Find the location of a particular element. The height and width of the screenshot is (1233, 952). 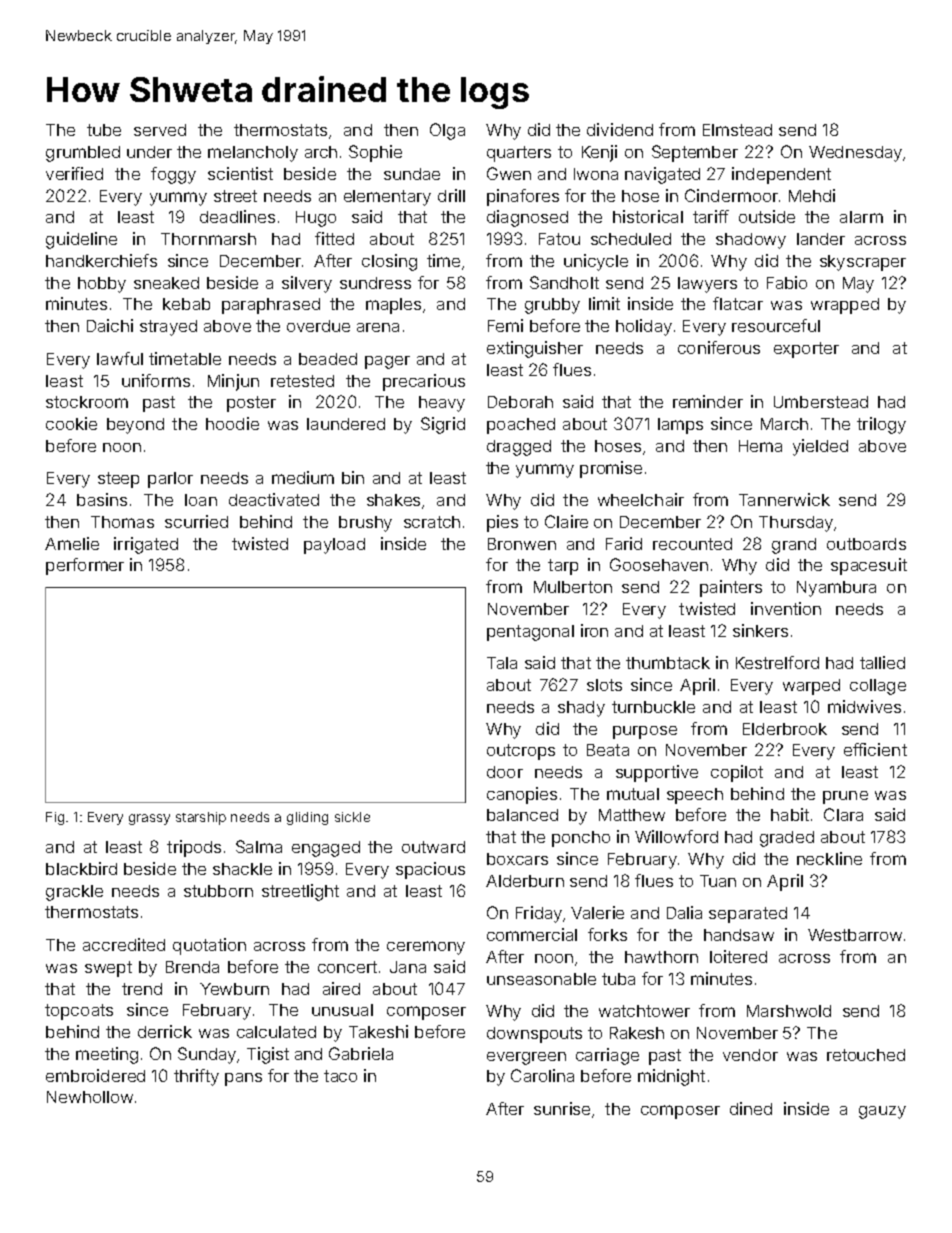

Fatou is located at coordinates (559, 239).
